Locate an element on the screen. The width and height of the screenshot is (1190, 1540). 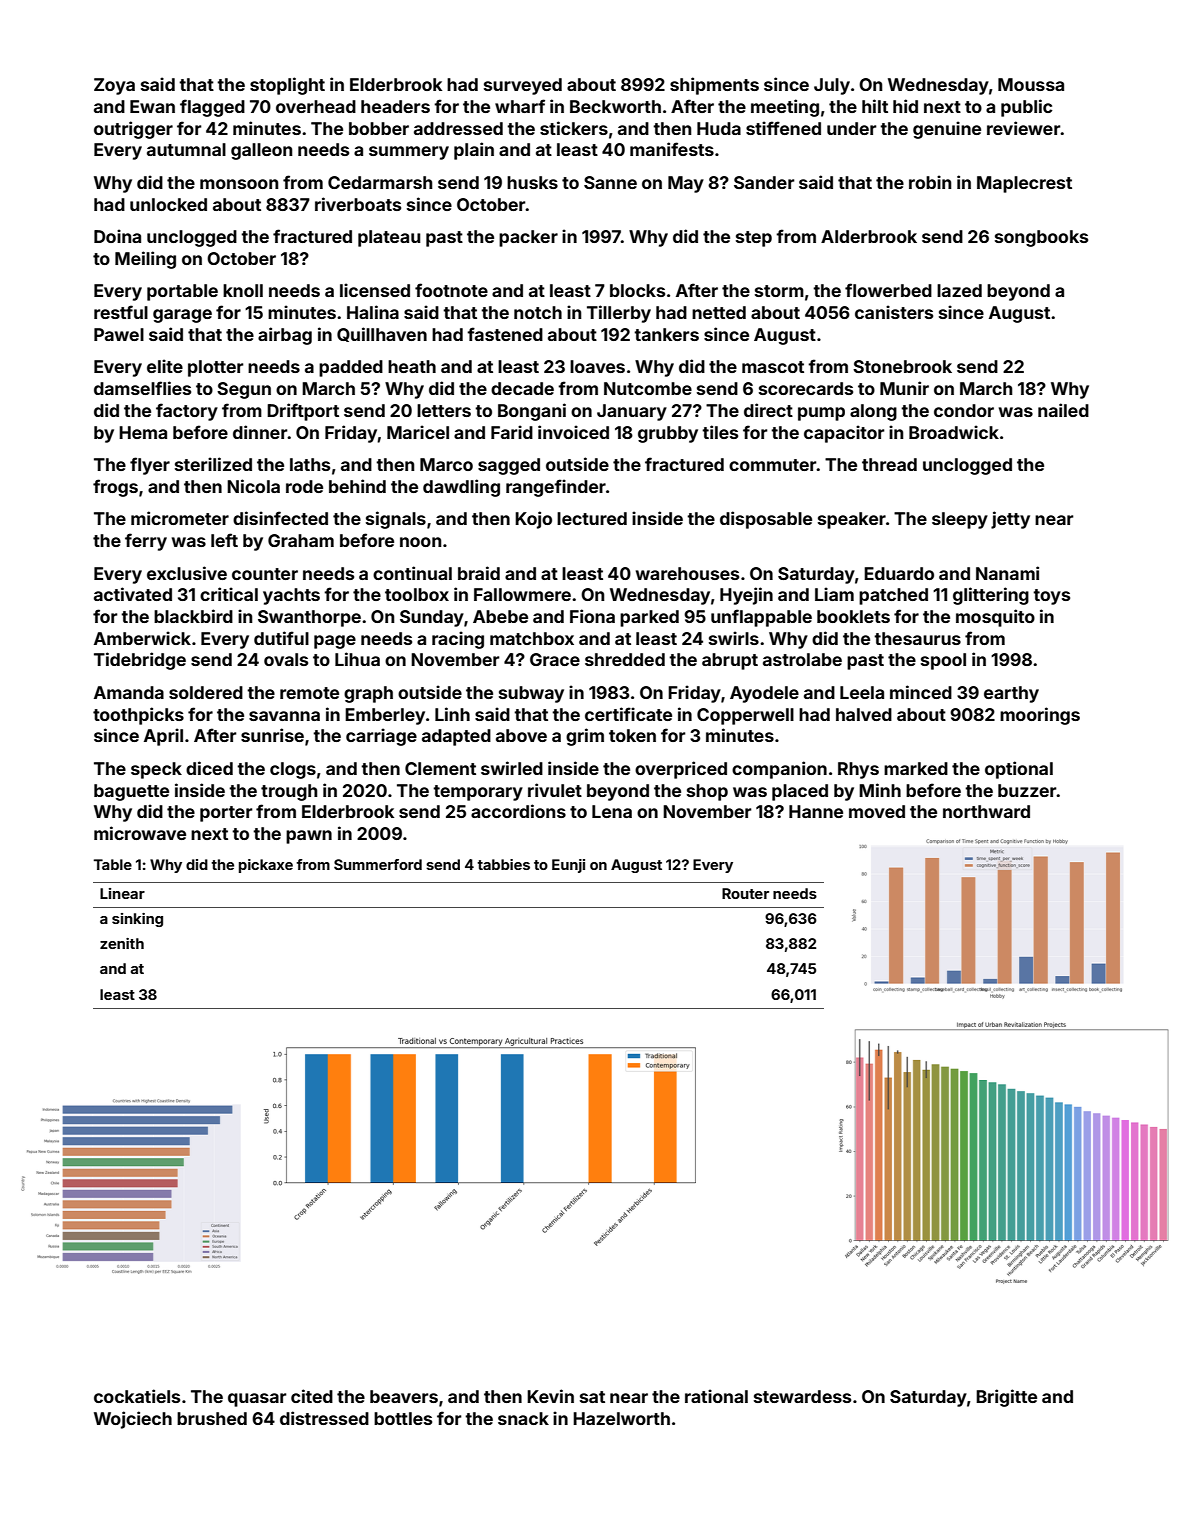
Amberwick is located at coordinates (142, 638).
